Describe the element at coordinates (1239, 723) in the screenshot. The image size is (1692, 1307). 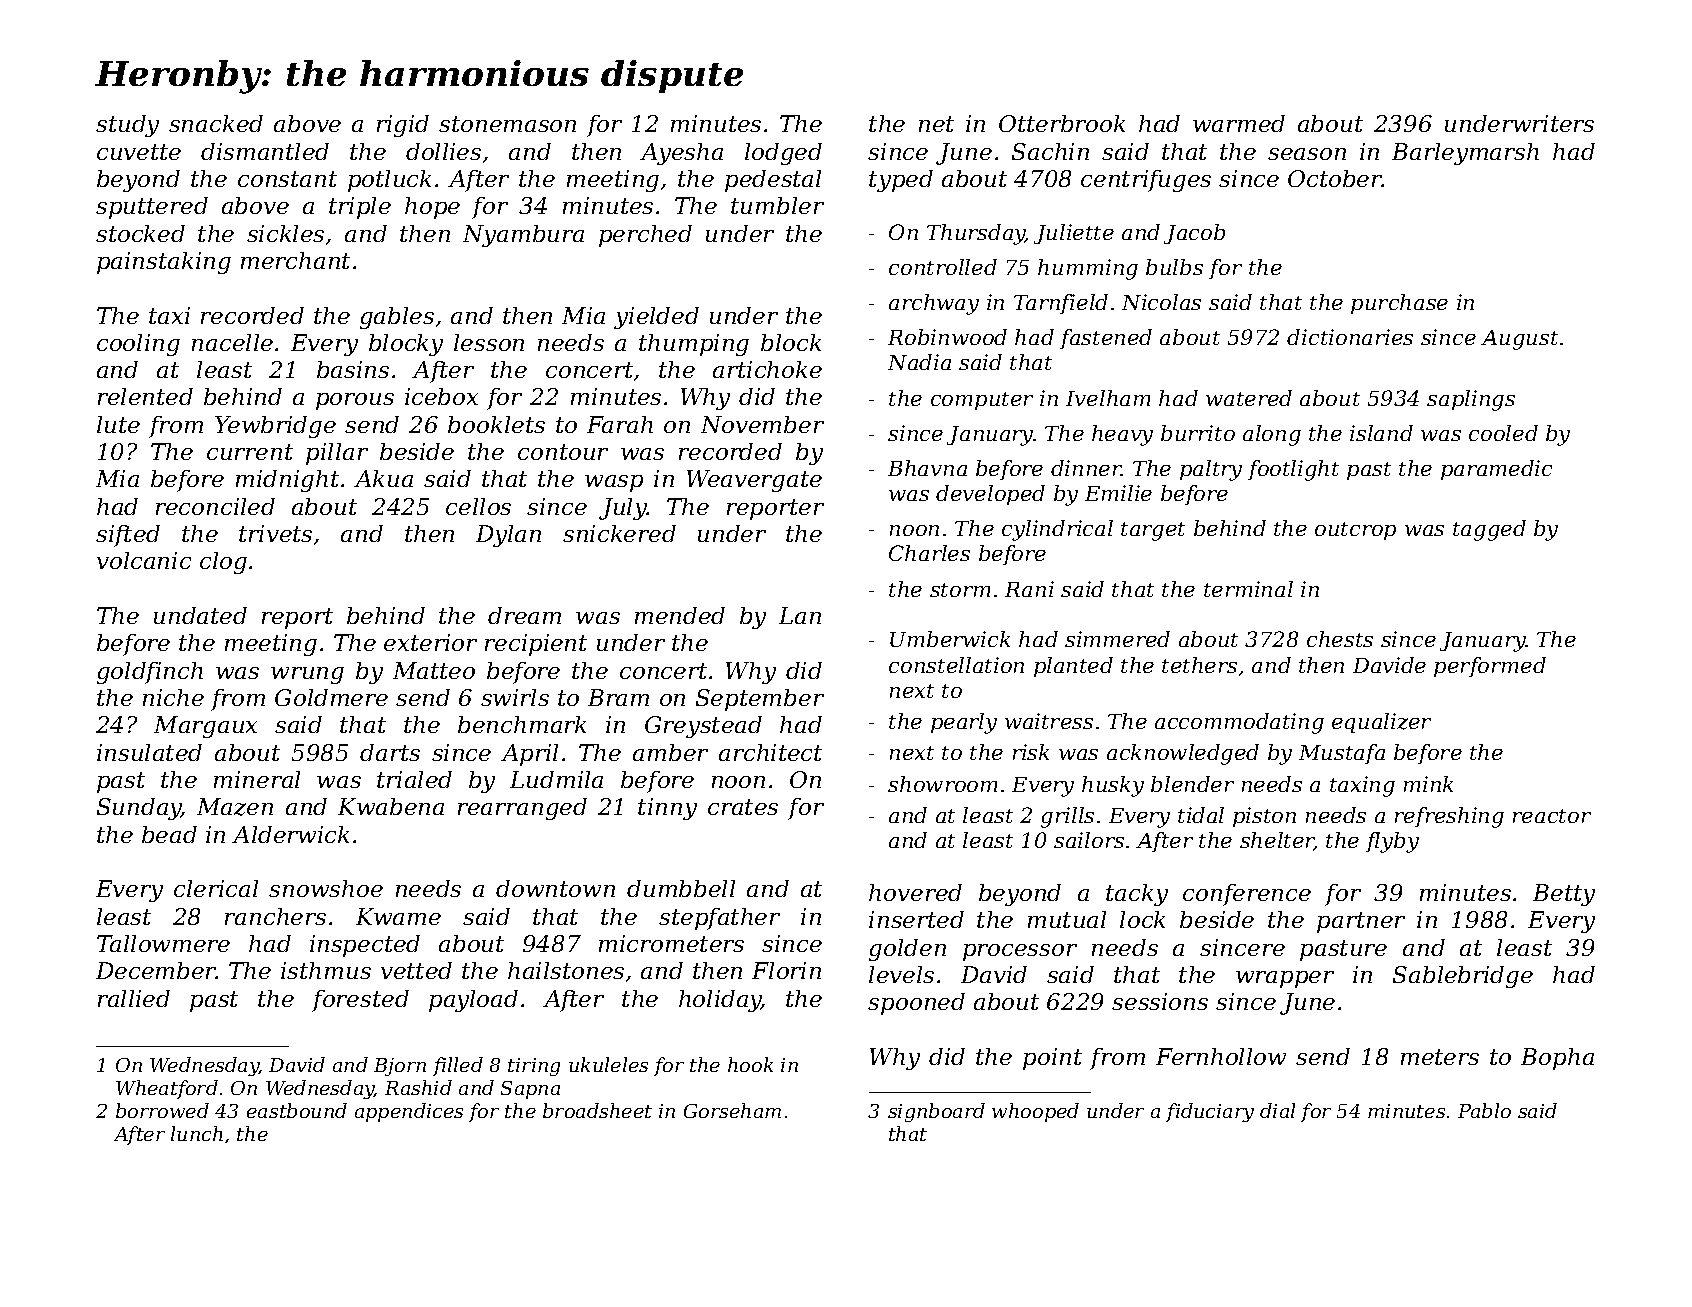
I see `accommodating` at that location.
